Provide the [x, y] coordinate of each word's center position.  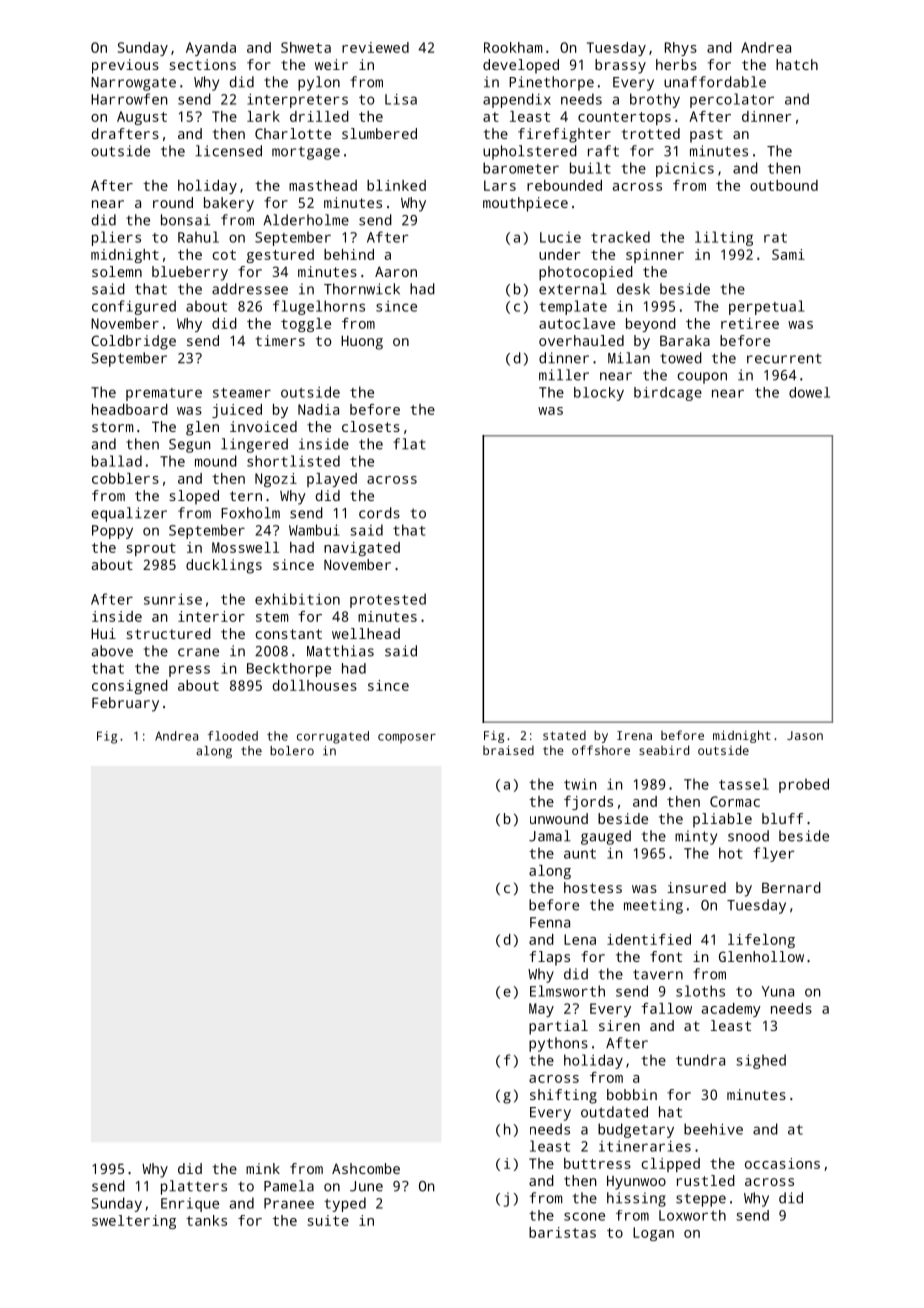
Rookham [513, 47]
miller [564, 375]
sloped [194, 497]
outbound [784, 185]
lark [263, 116]
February [125, 704]
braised [508, 750]
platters [194, 1187]
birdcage [668, 394]
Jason [805, 735]
